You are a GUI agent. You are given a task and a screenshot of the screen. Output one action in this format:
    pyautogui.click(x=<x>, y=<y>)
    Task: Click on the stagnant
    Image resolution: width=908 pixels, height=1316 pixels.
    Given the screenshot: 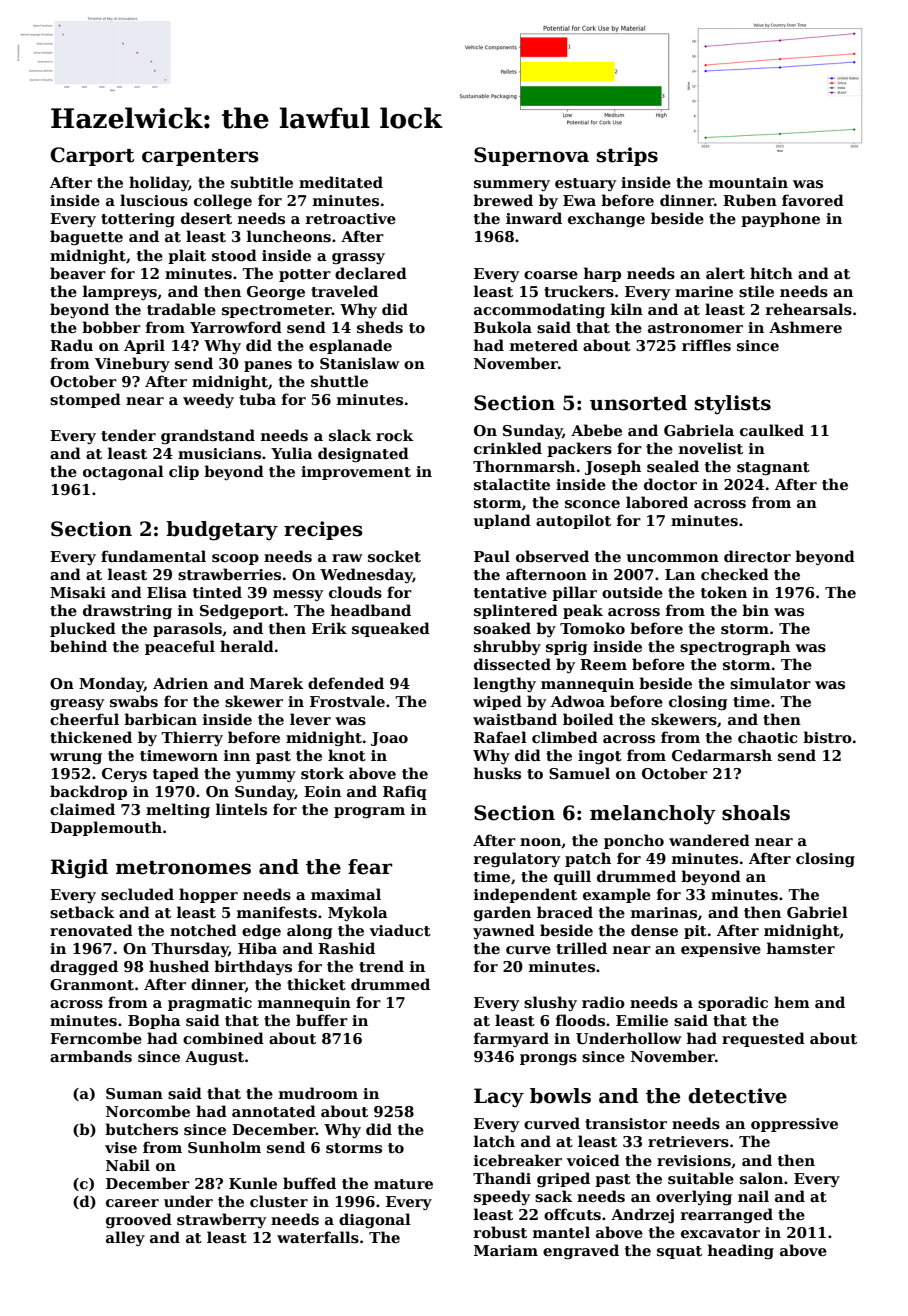 What is the action you would take?
    pyautogui.click(x=773, y=468)
